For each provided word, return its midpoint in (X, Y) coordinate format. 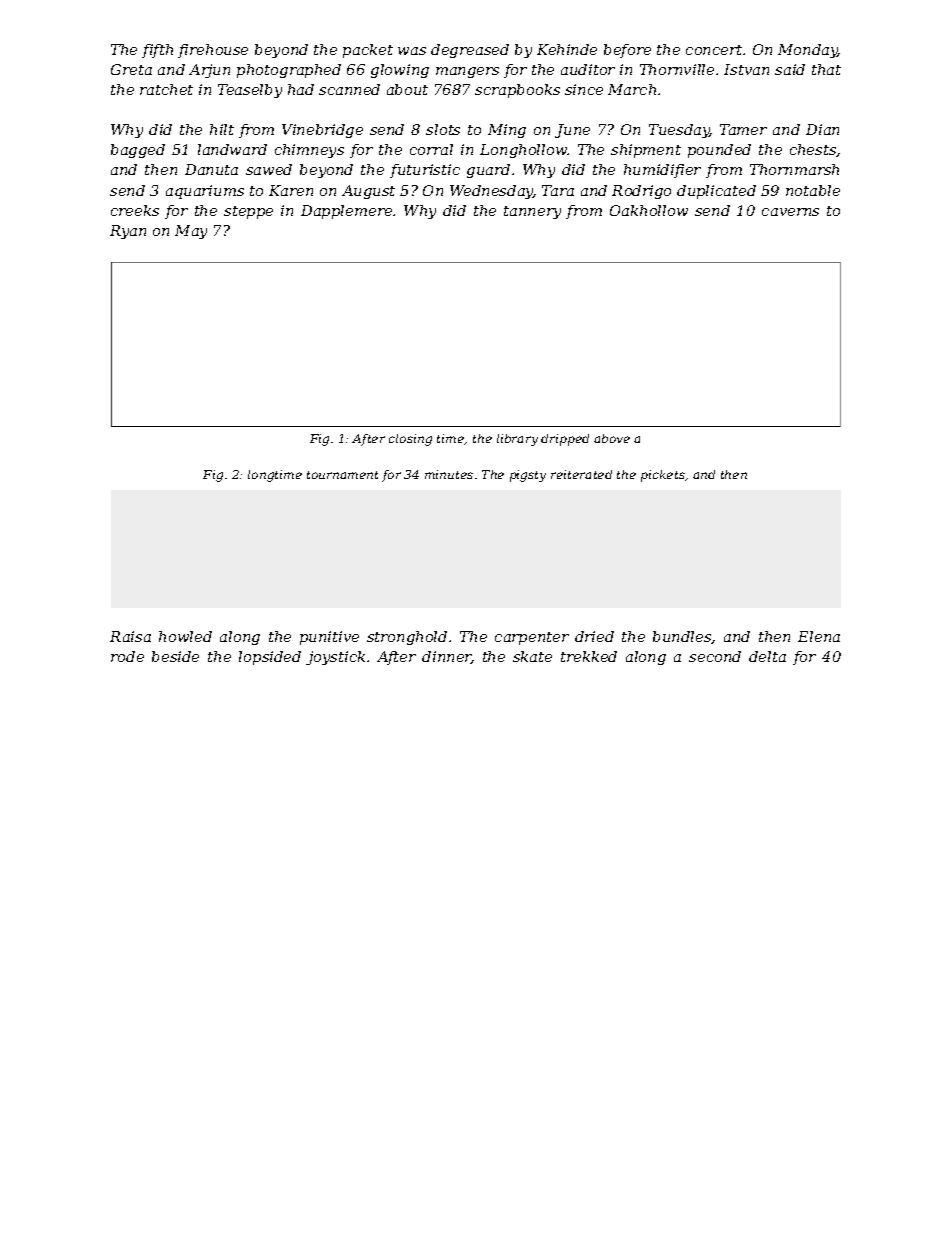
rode (127, 656)
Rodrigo (641, 192)
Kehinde (567, 49)
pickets (663, 476)
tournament (342, 475)
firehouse (213, 51)
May (191, 232)
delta (767, 656)
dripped (565, 440)
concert (714, 50)
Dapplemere (346, 212)
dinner (447, 657)
